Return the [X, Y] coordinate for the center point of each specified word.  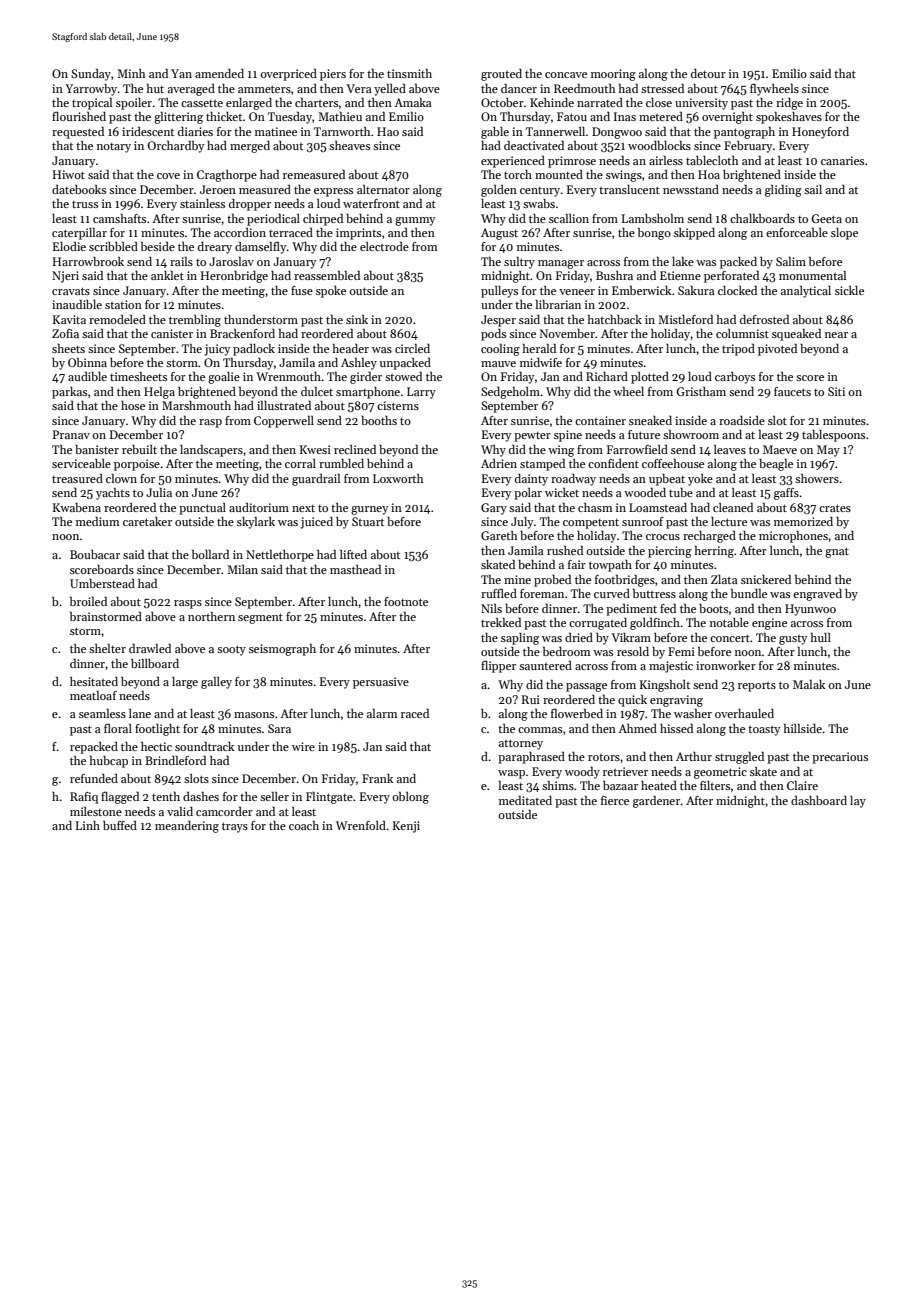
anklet [167, 275]
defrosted [764, 319]
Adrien [499, 463]
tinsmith [409, 73]
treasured [77, 478]
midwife [541, 362]
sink [357, 319]
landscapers [211, 451]
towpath [610, 566]
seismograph [282, 650]
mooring [613, 75]
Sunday [91, 75]
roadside [742, 420]
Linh [88, 825]
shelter [107, 648]
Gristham [701, 391]
